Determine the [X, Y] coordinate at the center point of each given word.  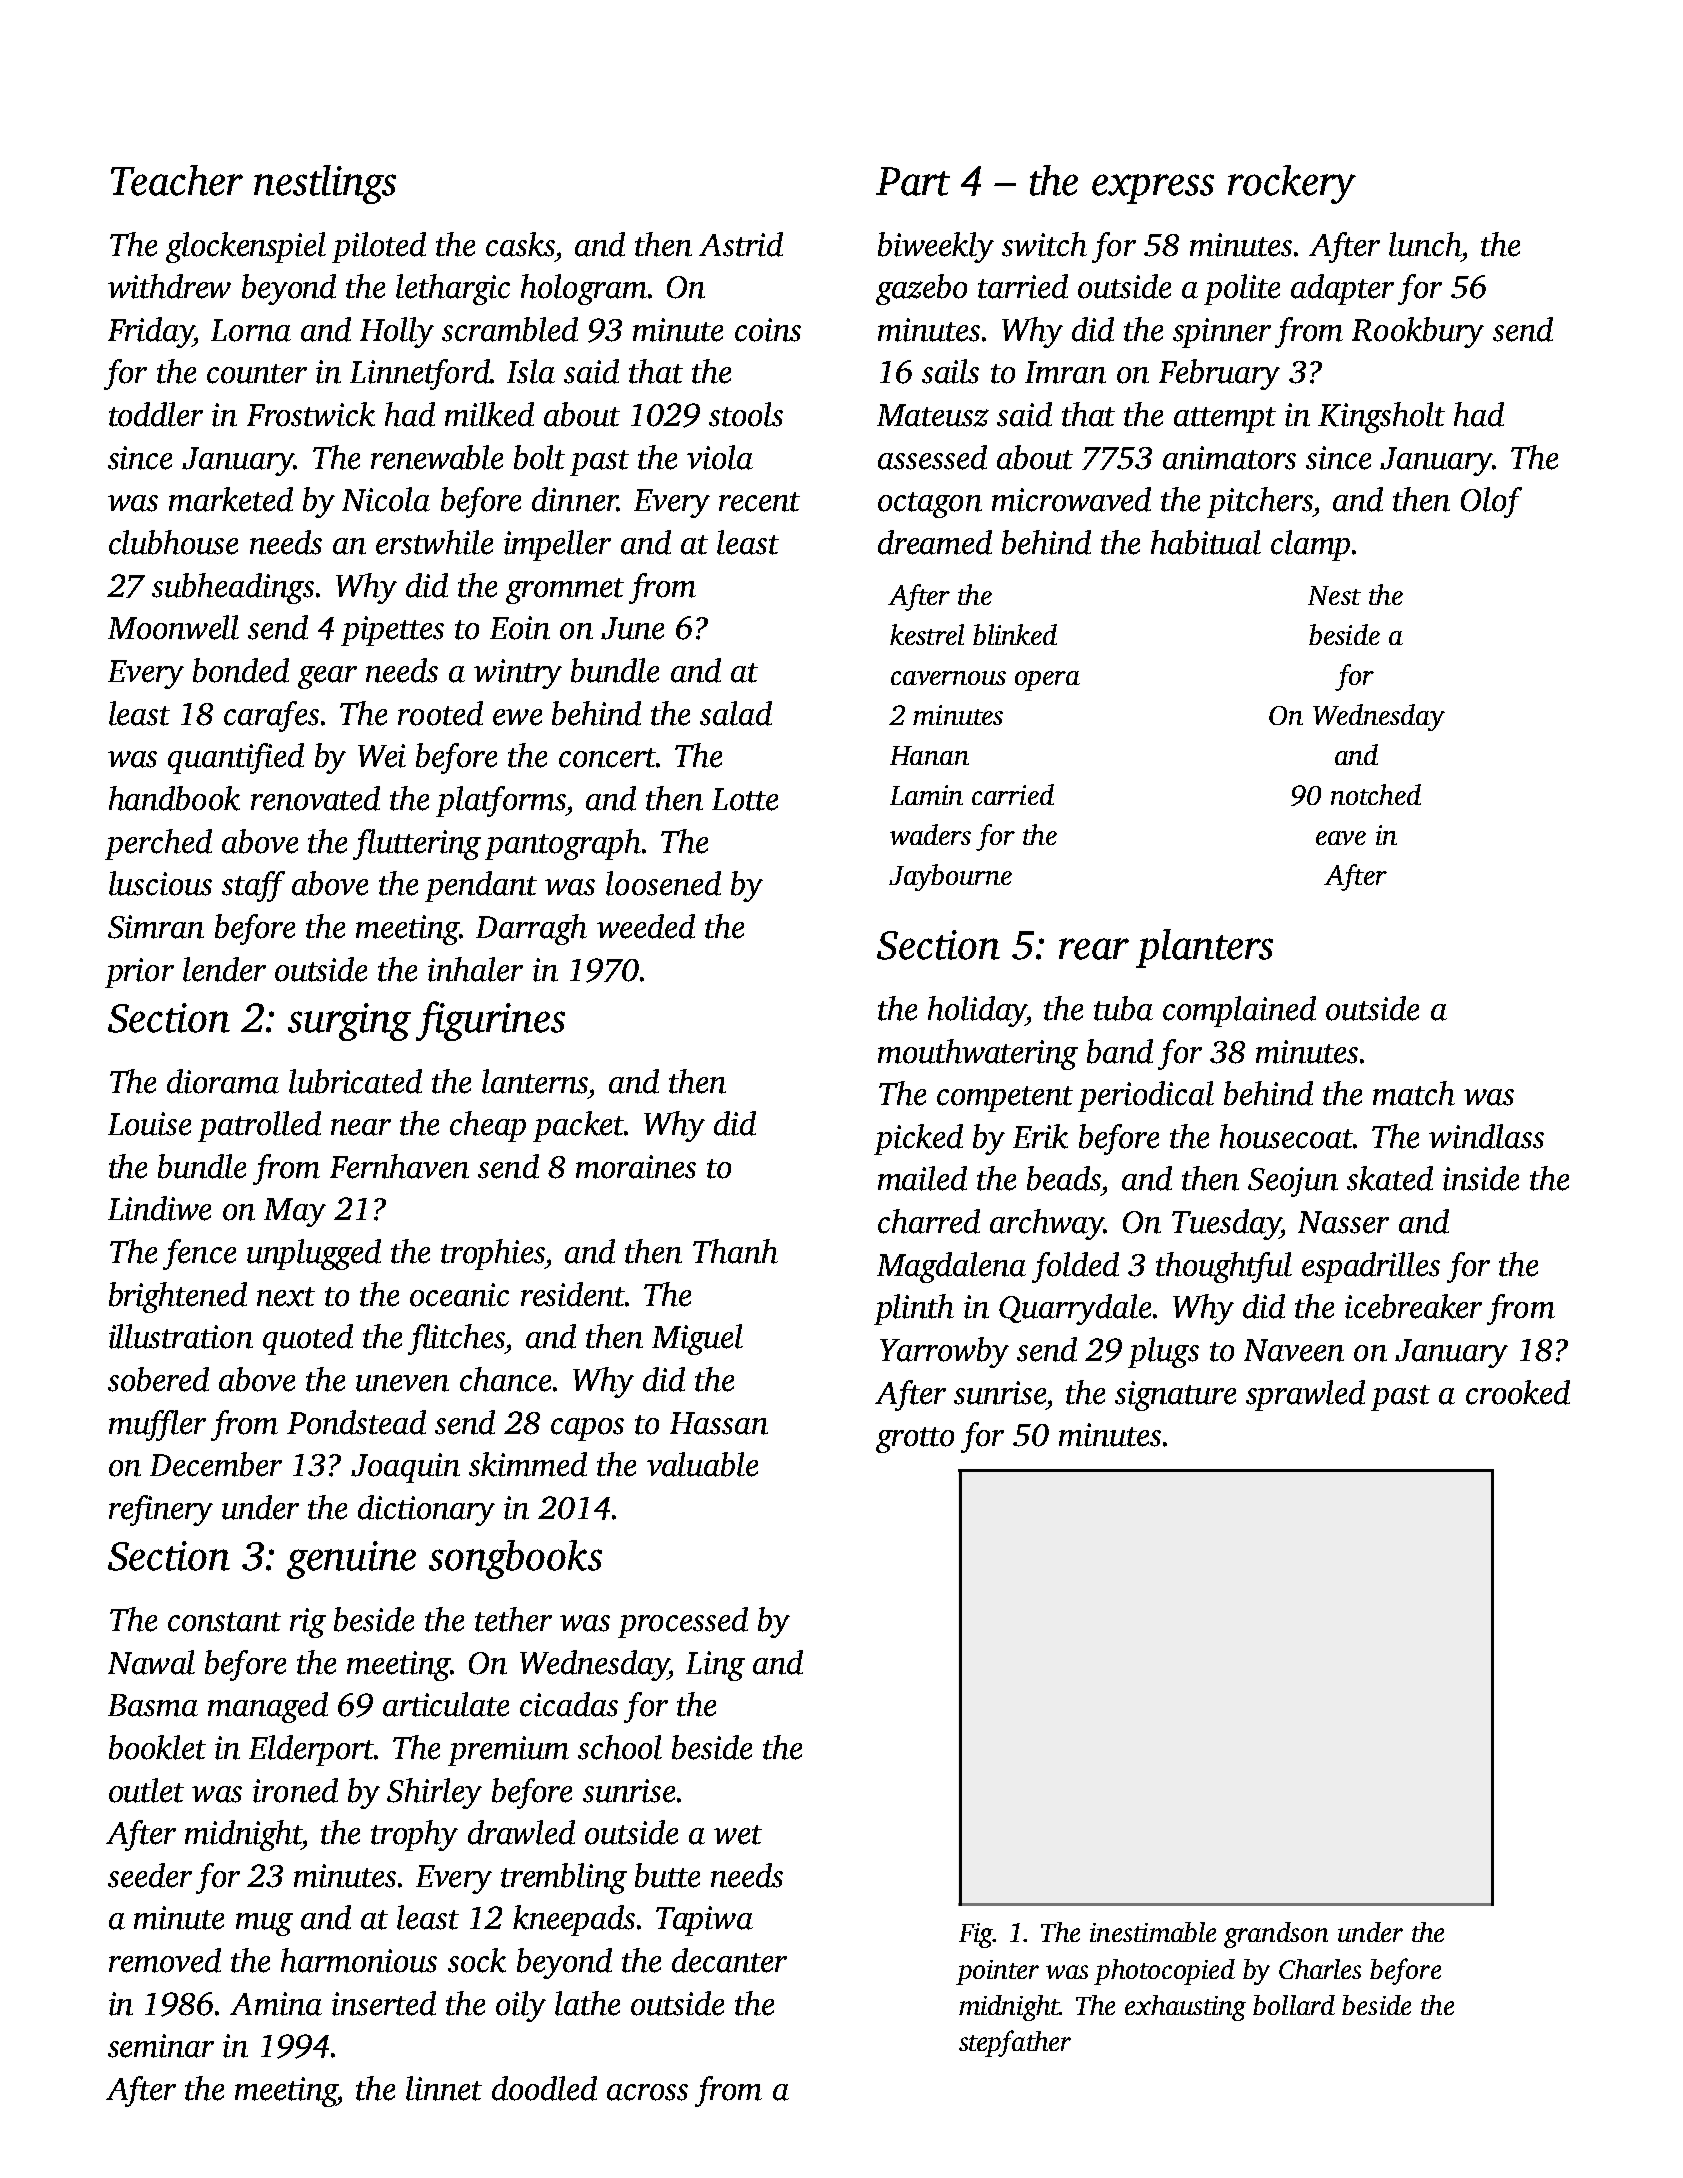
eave [1341, 838]
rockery [1292, 184]
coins [768, 330]
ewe [517, 717]
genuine [351, 1560]
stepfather [1015, 2043]
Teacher [177, 180]
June [632, 628]
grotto [915, 1440]
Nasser [1343, 1222]
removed [165, 1960]
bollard [1294, 2005]
